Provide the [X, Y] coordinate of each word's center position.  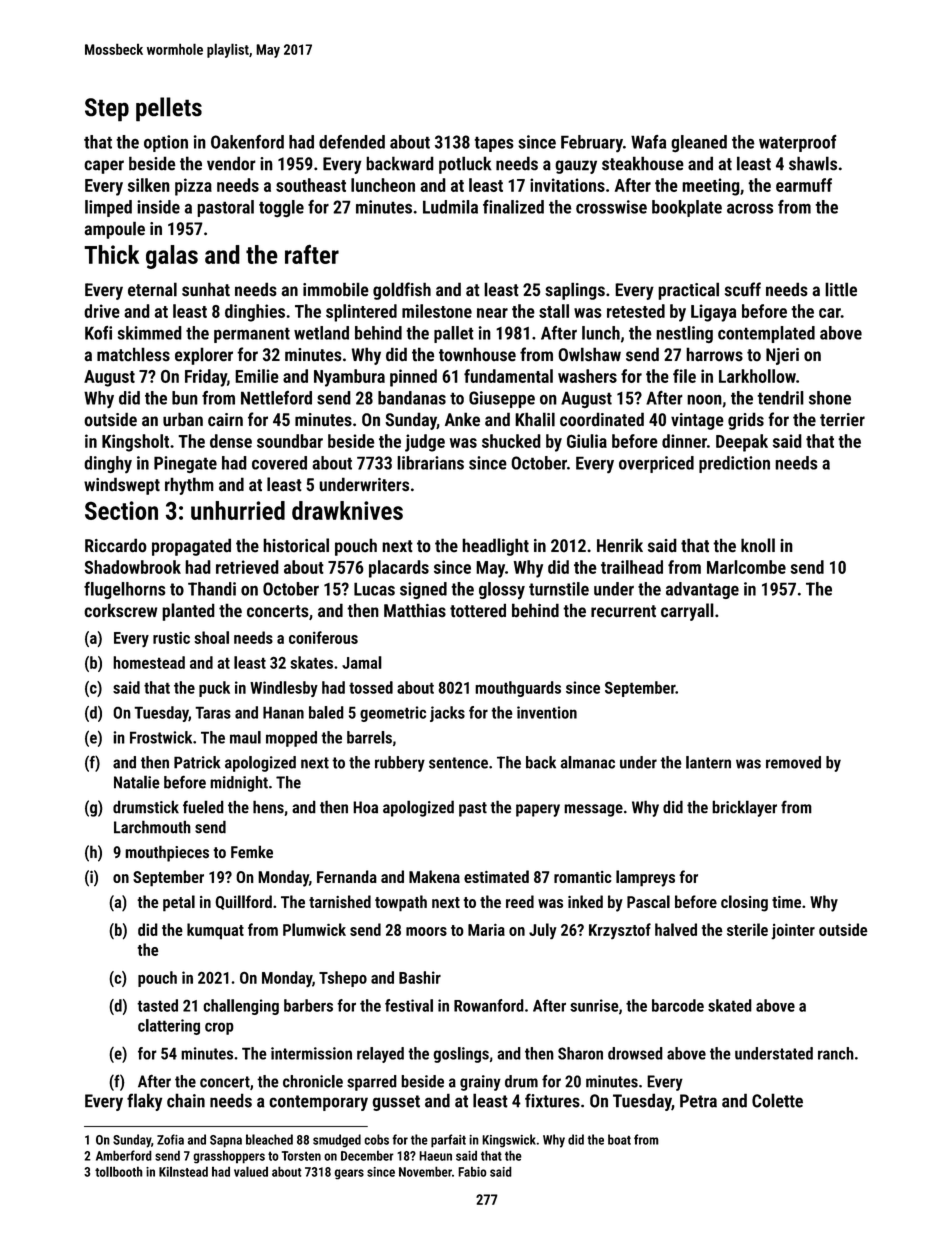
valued [251, 1171]
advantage [702, 590]
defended [352, 142]
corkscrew [120, 610]
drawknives [347, 510]
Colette [777, 1100]
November [425, 1171]
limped [108, 208]
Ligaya [713, 313]
